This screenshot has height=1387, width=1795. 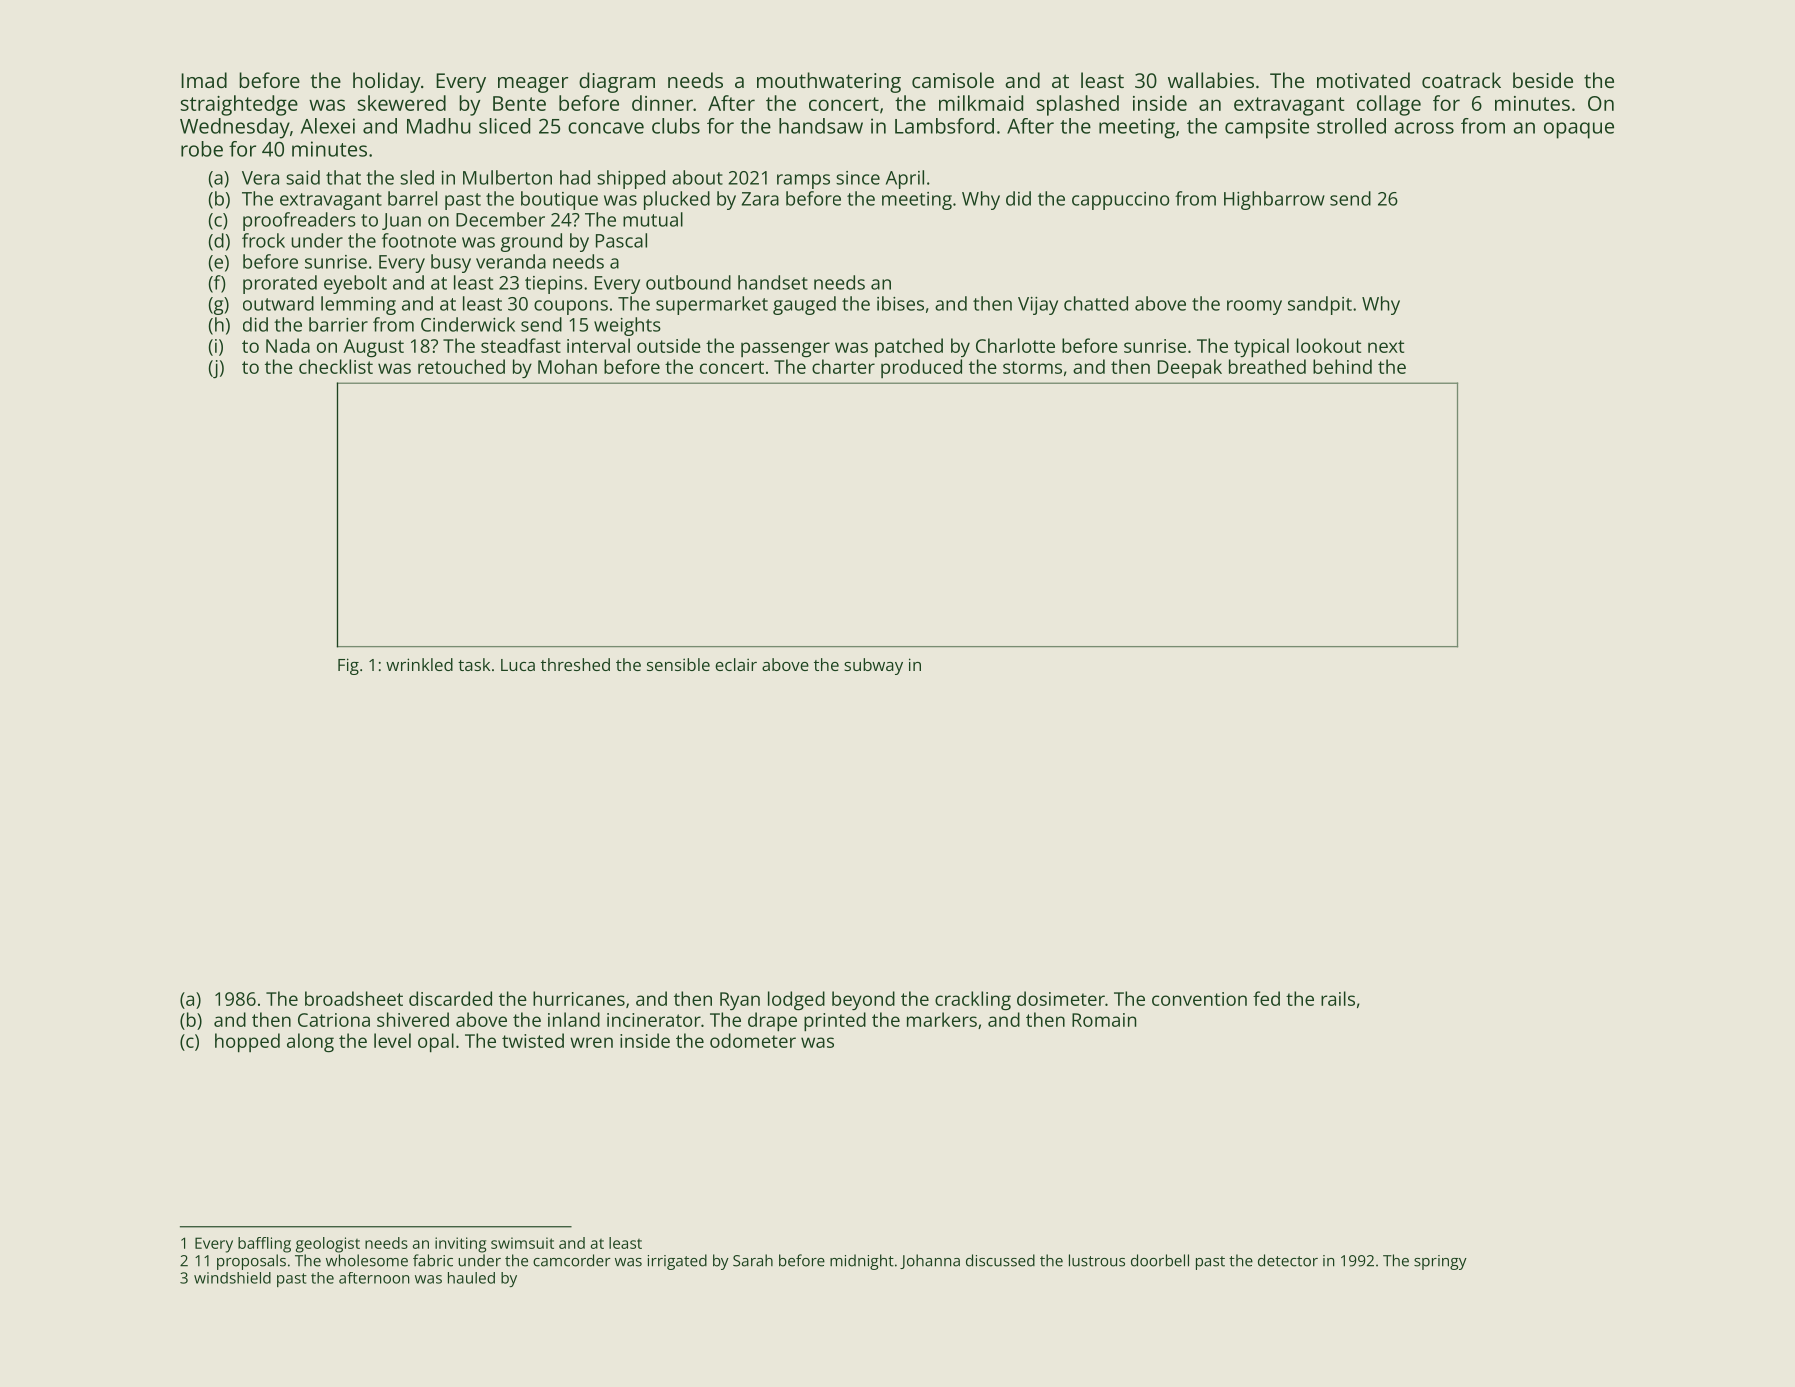 I want to click on robe, so click(x=202, y=149).
